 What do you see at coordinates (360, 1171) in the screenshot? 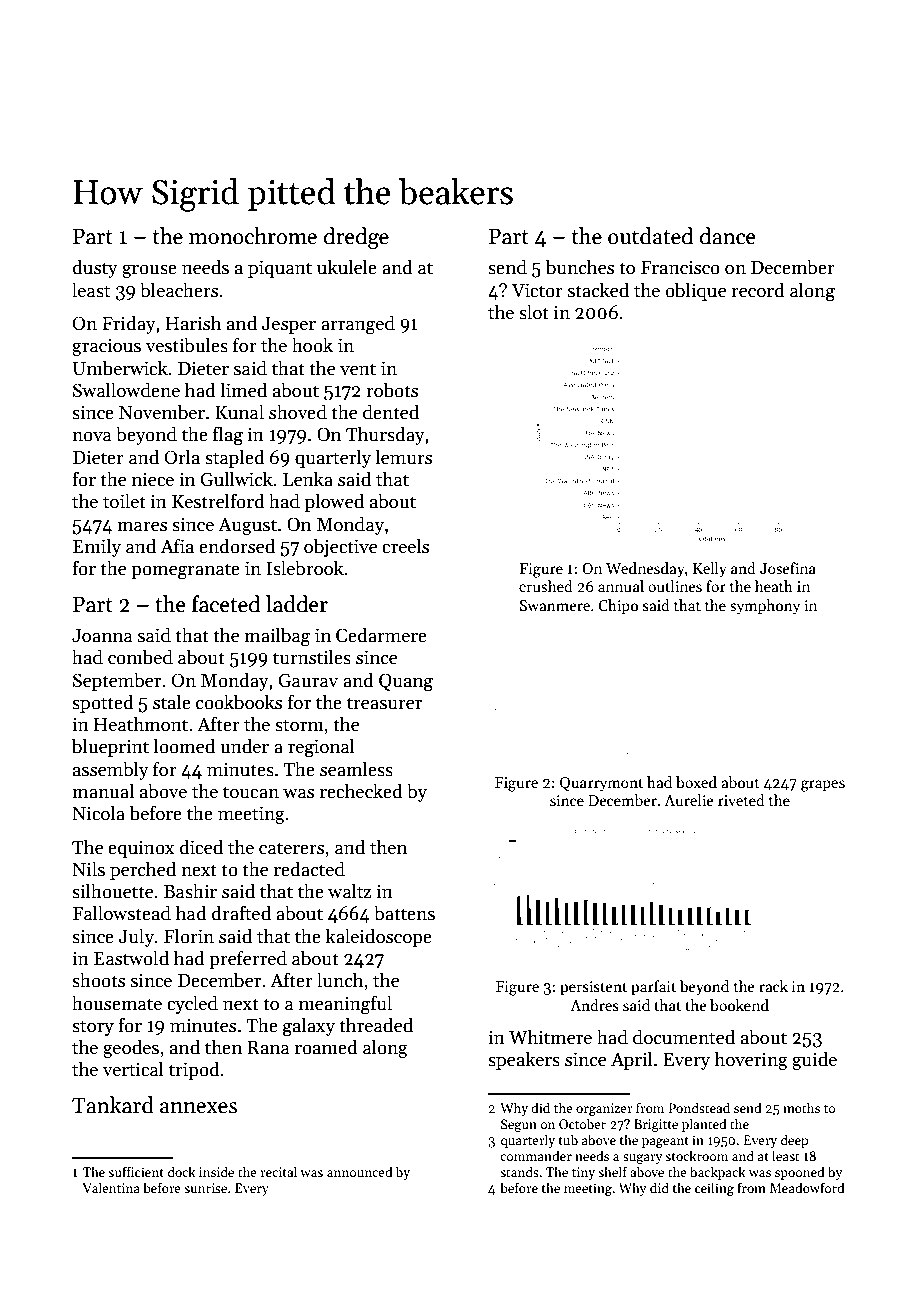
I see `announced` at bounding box center [360, 1171].
